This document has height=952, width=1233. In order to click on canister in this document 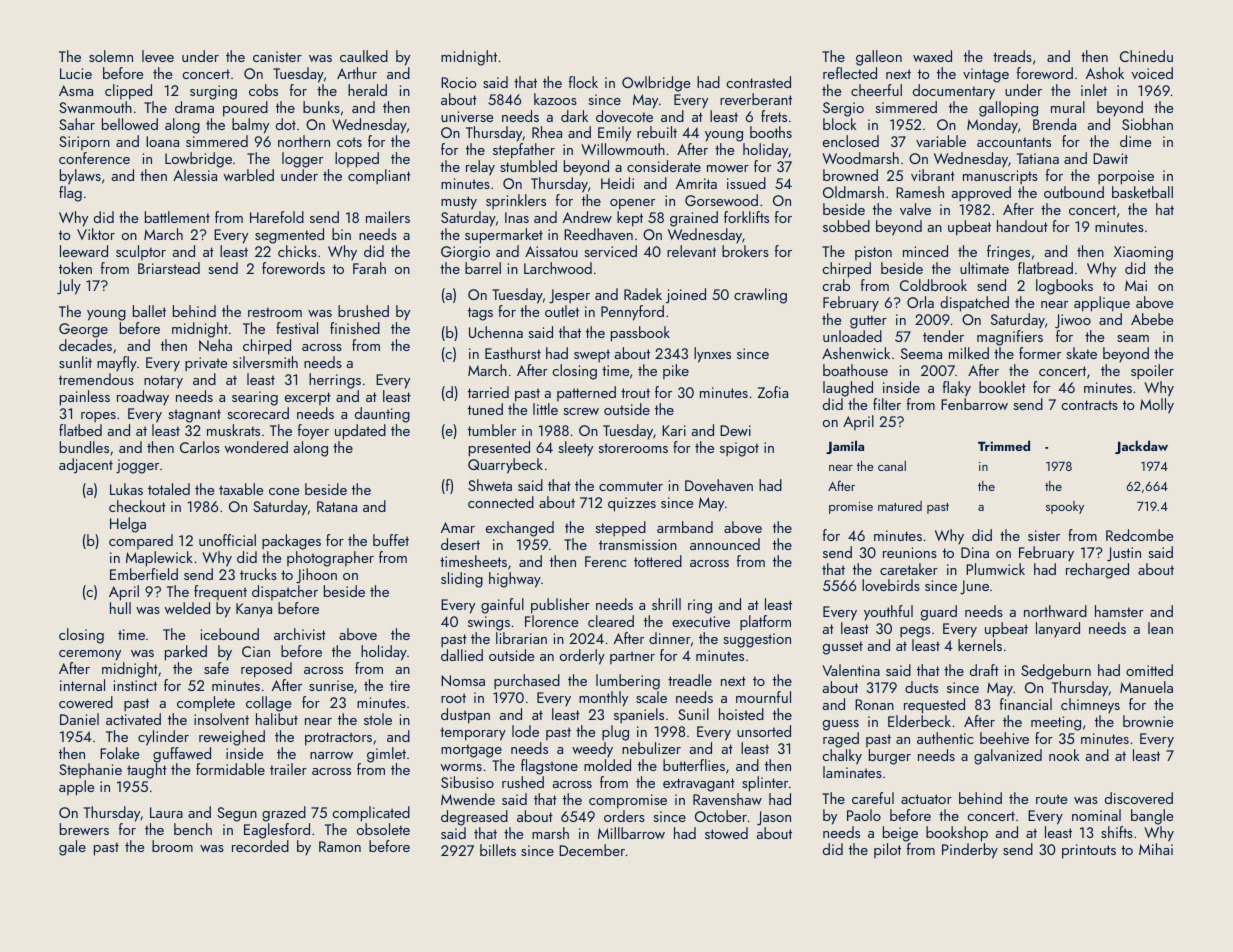, I will do `click(277, 56)`.
